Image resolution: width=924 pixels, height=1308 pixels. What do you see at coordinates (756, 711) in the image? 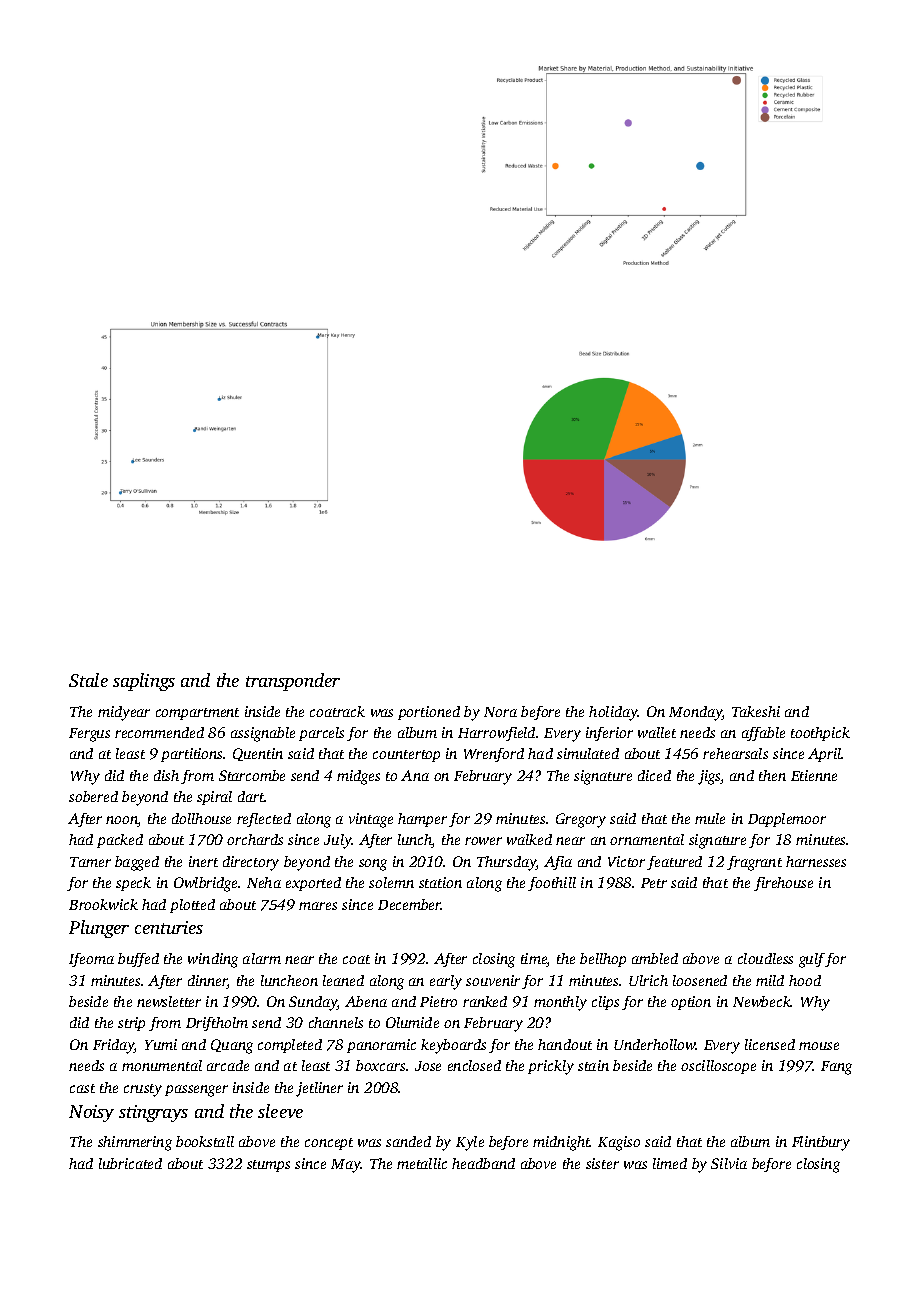
I see `Takeshi` at bounding box center [756, 711].
